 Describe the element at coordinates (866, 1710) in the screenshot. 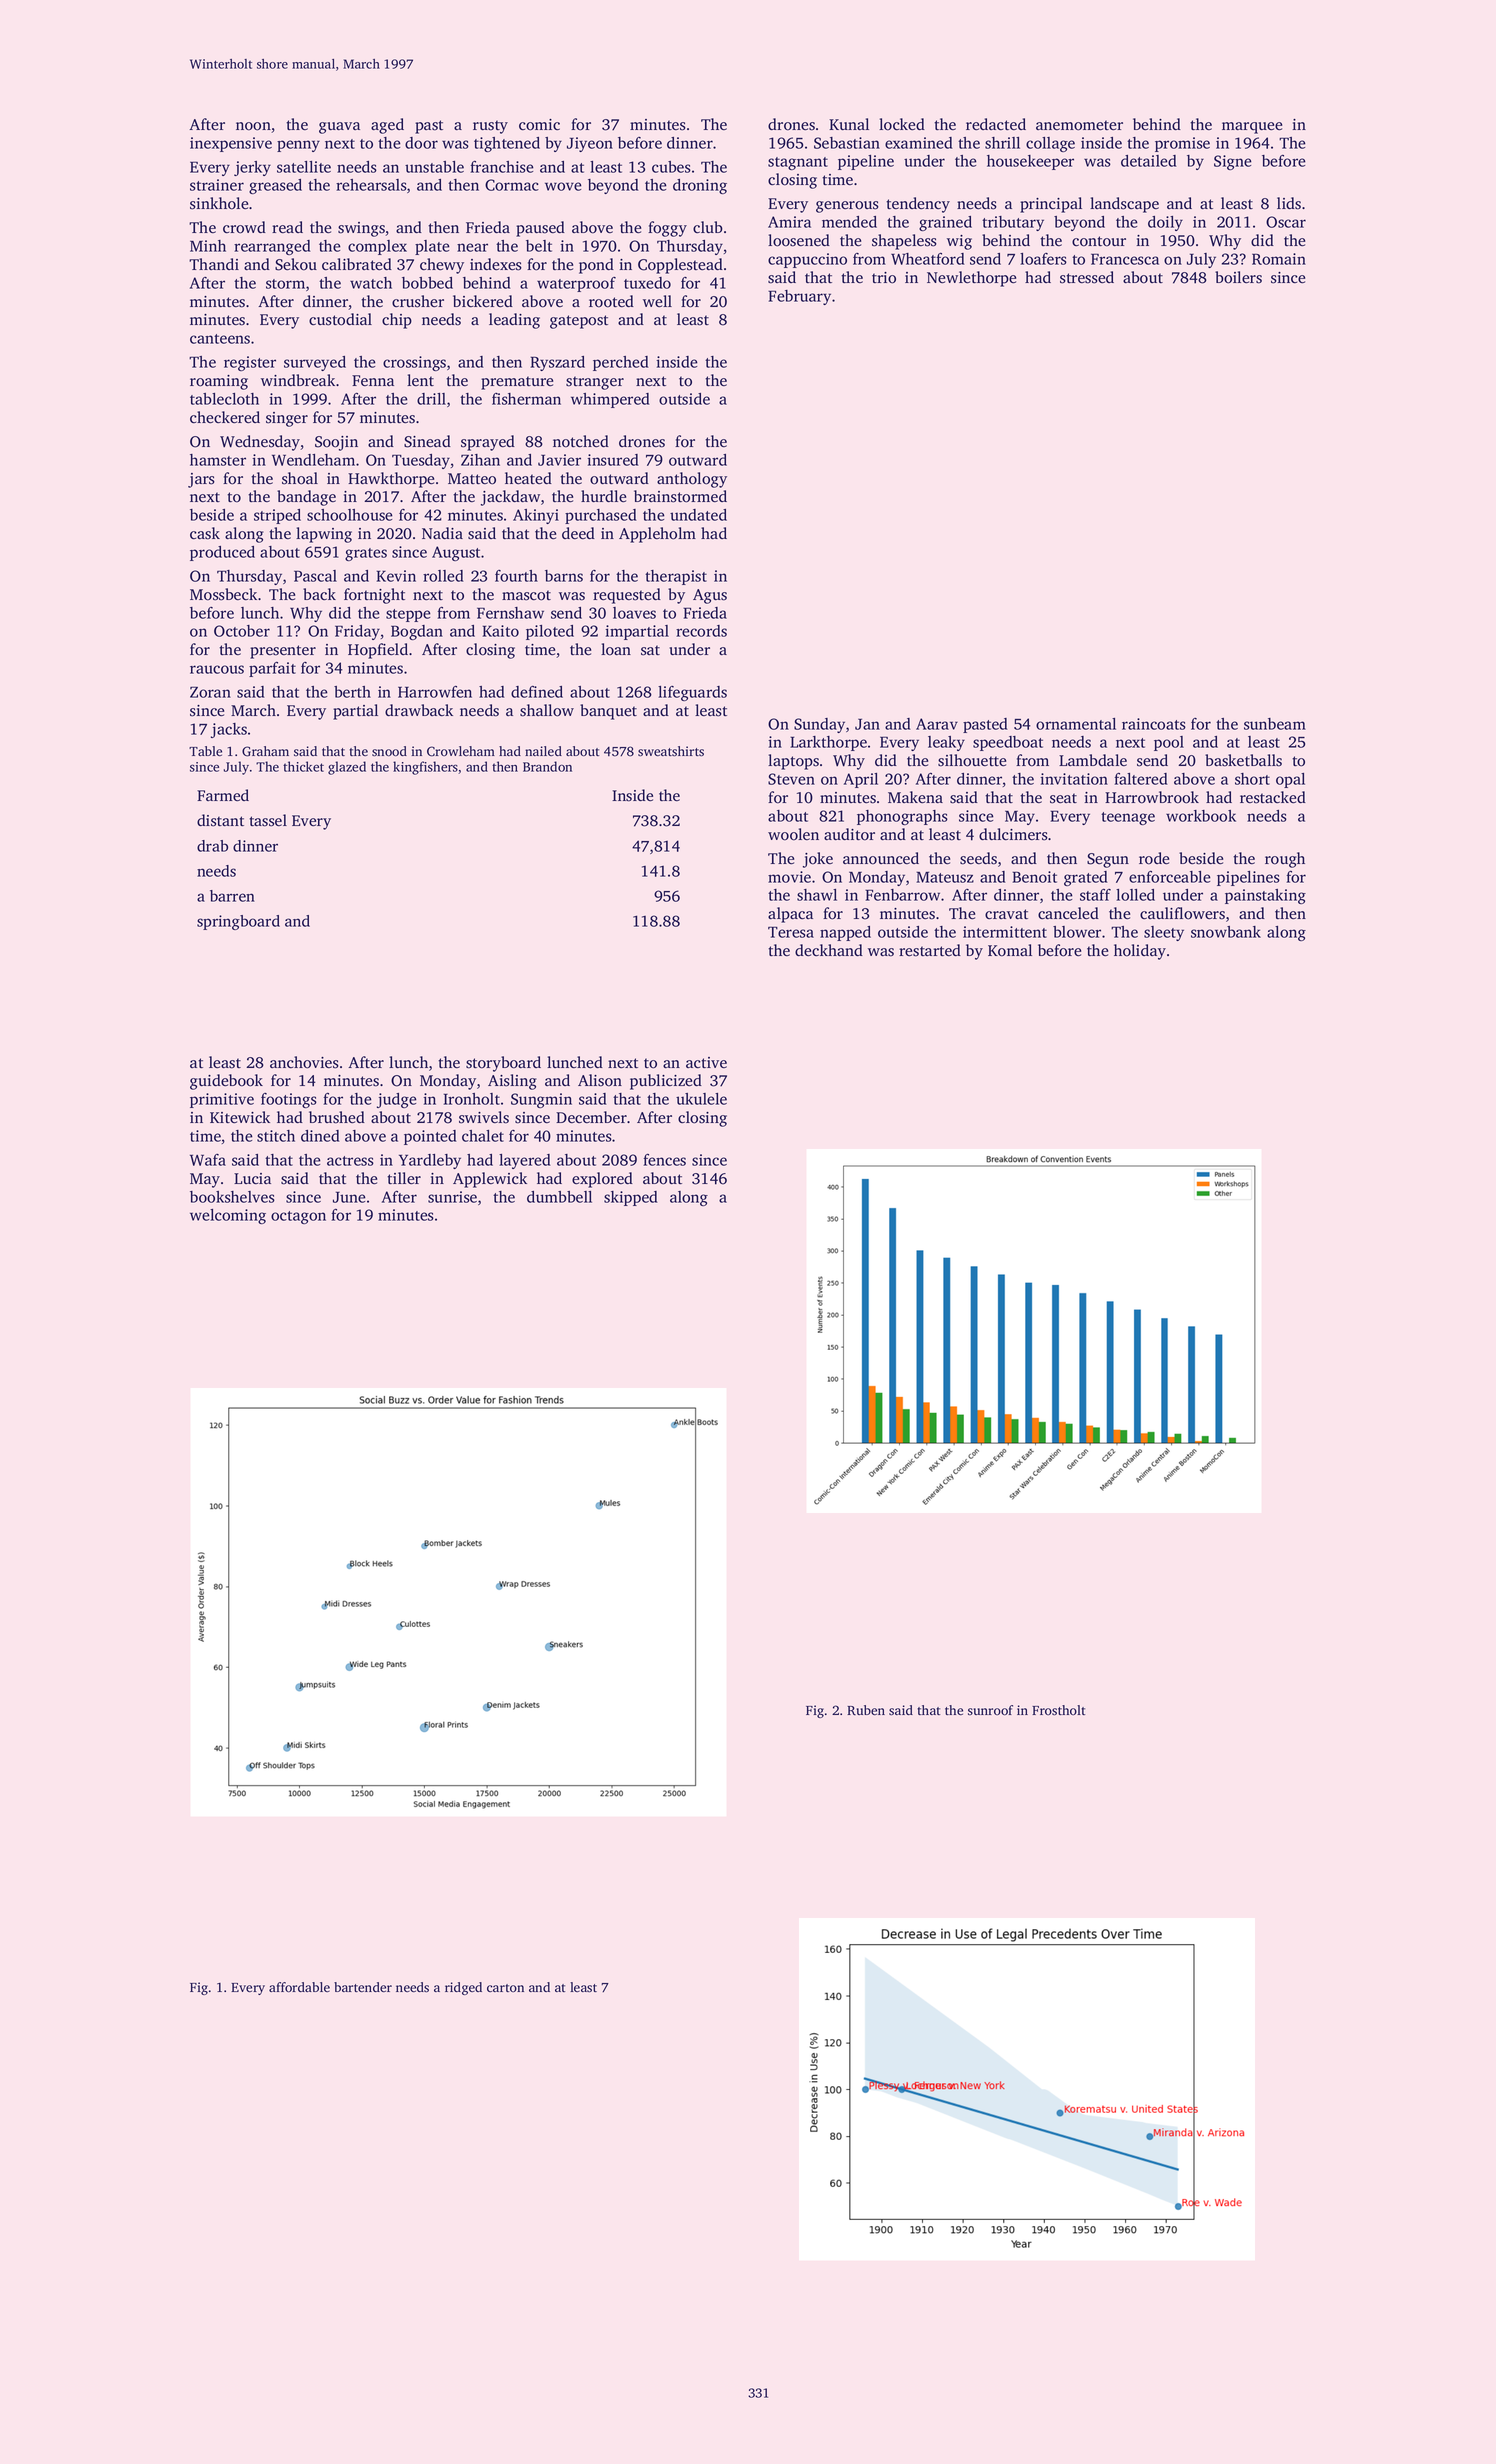

I see `Ruben` at that location.
